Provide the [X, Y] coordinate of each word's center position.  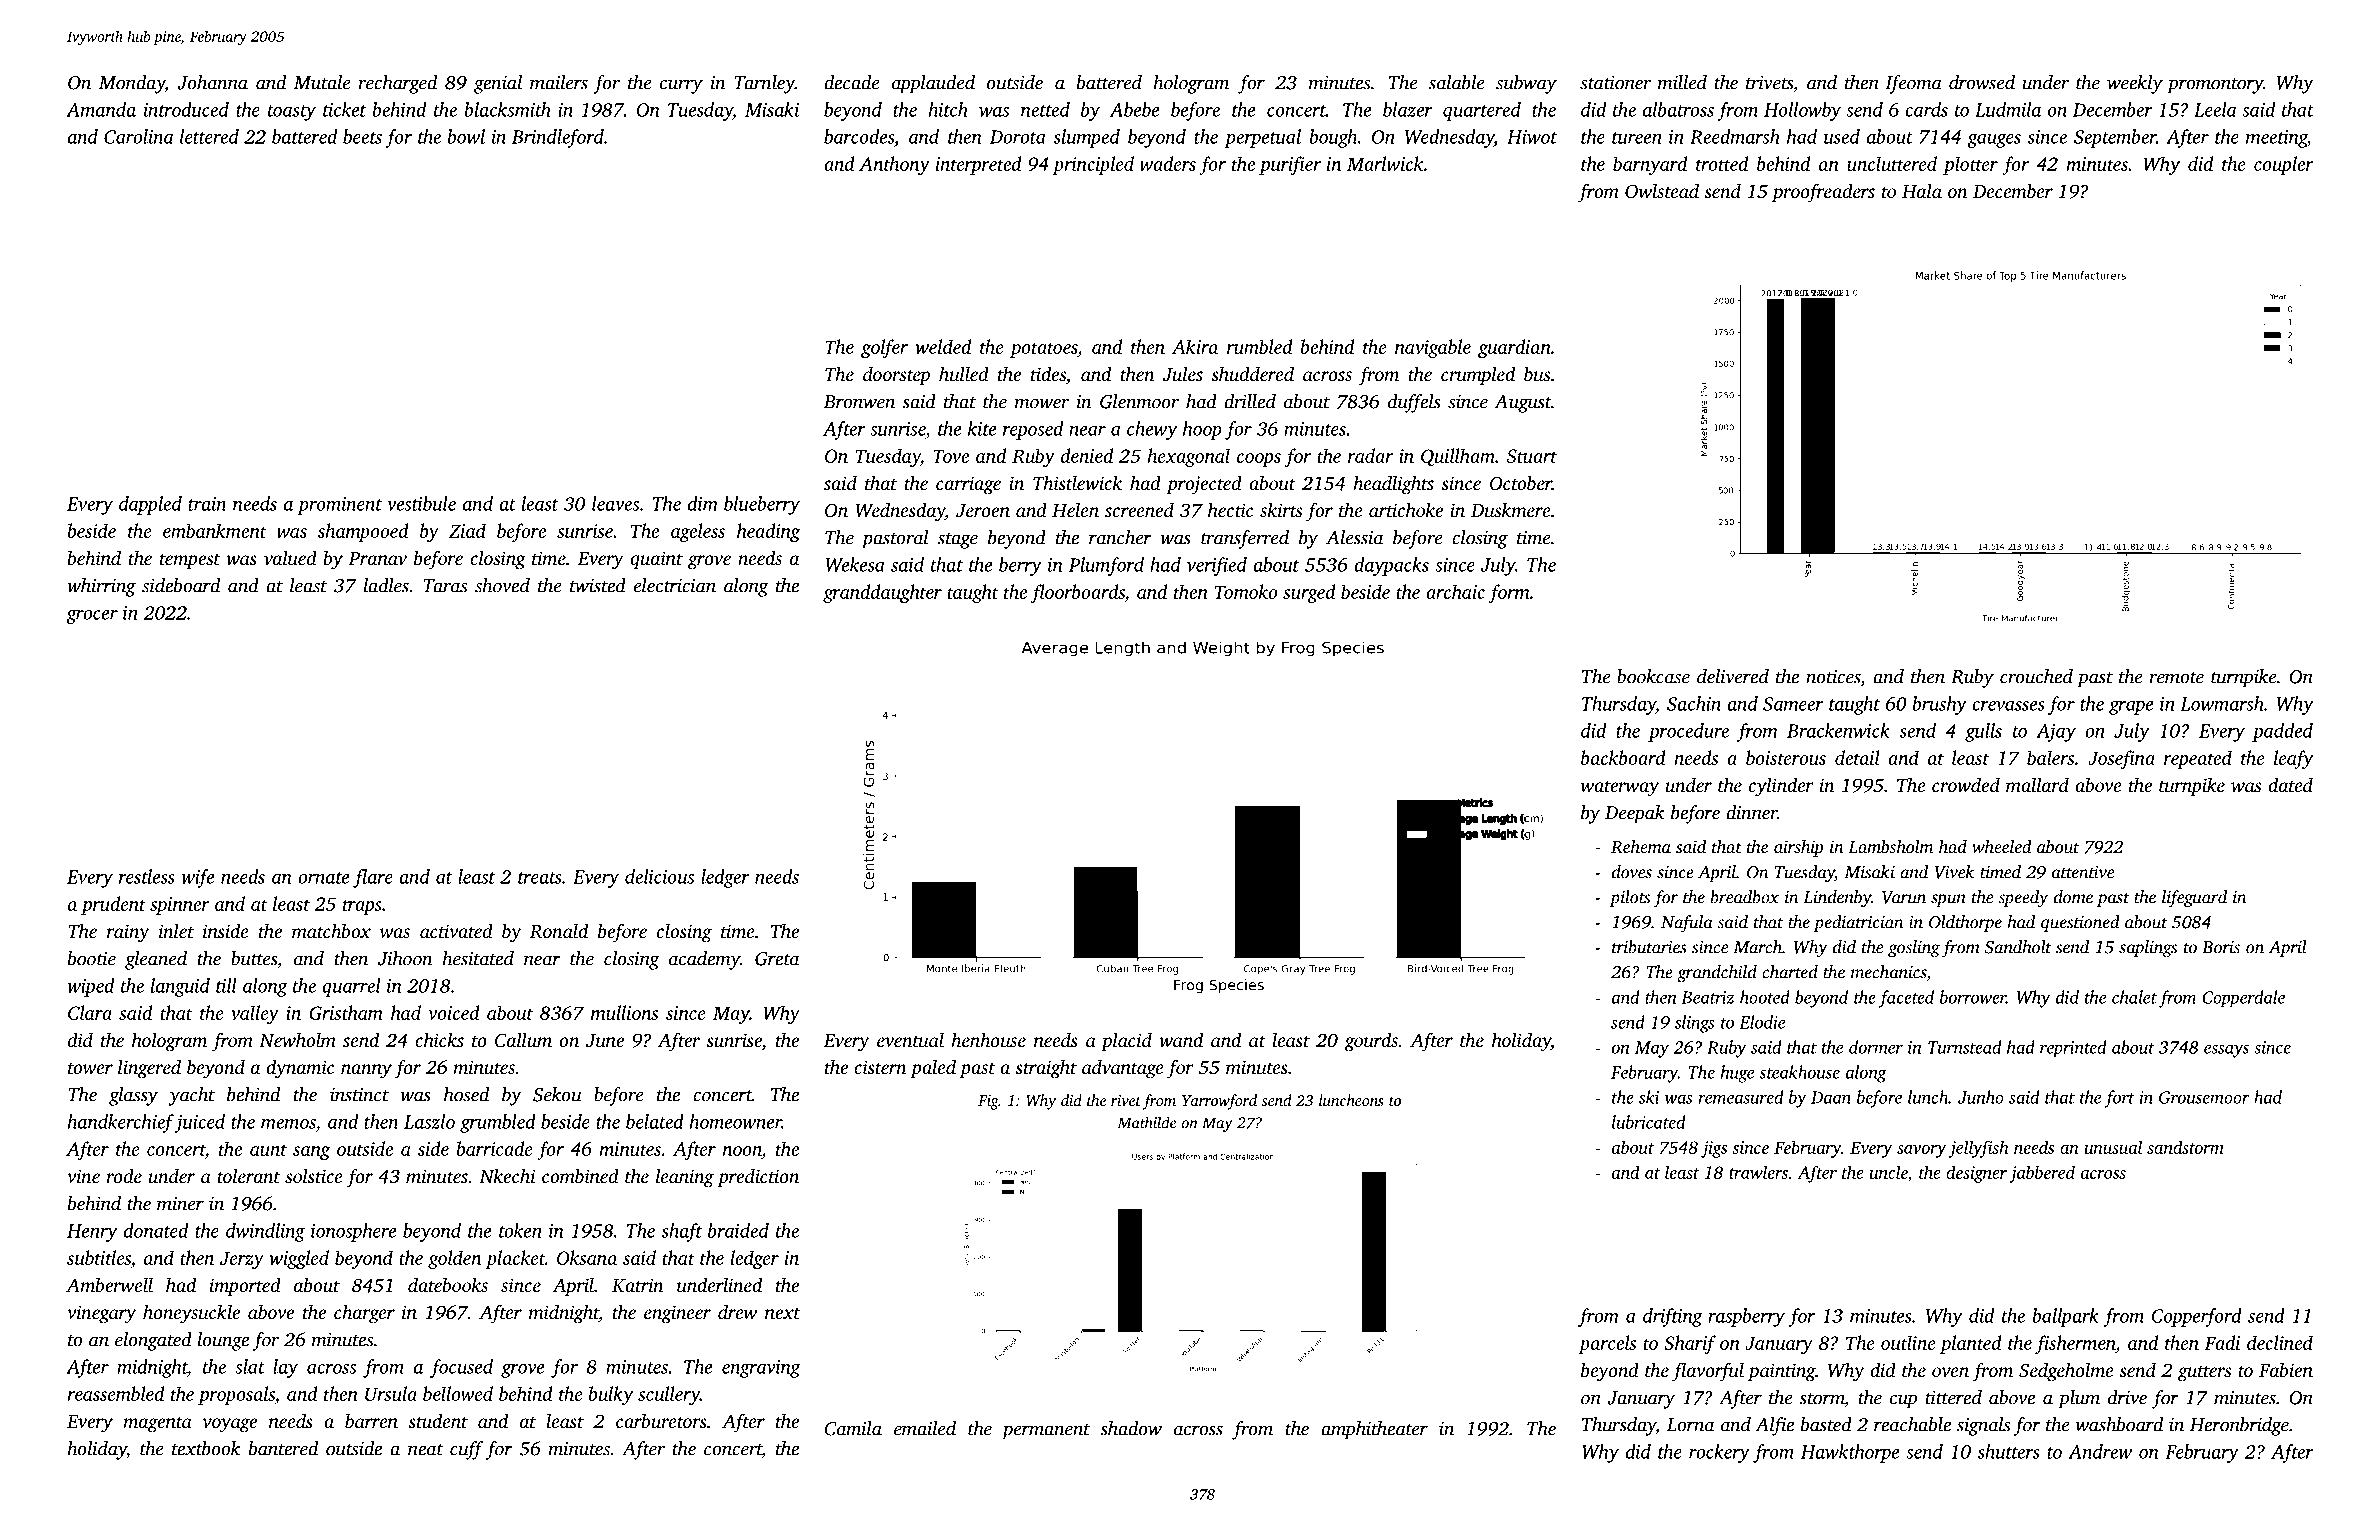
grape [2131, 708]
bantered [283, 1448]
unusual [2113, 1147]
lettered [209, 136]
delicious [659, 876]
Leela [2215, 109]
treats [540, 878]
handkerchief [121, 1123]
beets [362, 136]
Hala [1922, 190]
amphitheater [1374, 1430]
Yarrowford [1219, 1102]
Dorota [1018, 137]
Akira [1195, 346]
